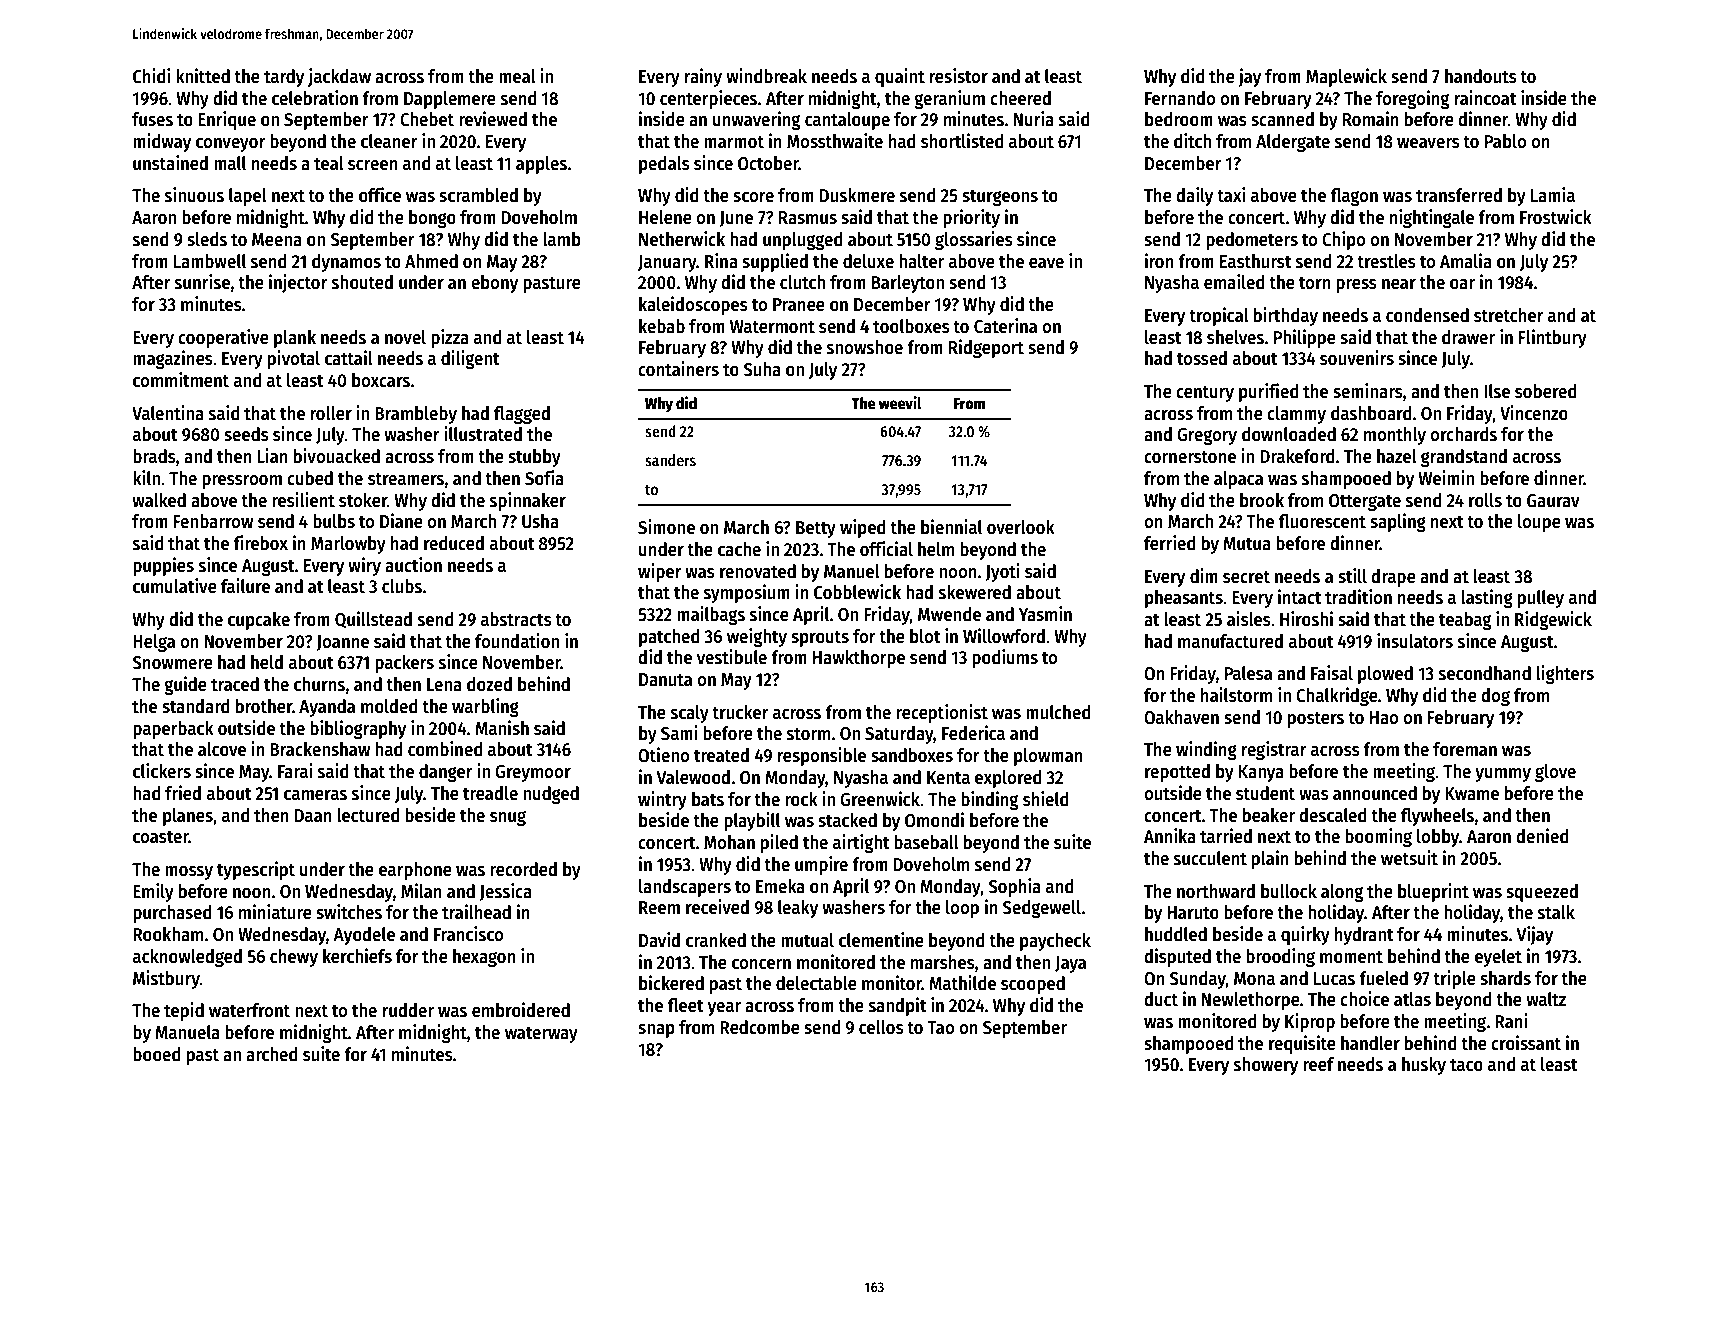 This screenshot has height=1337, width=1730. I want to click on windbreak, so click(766, 76).
